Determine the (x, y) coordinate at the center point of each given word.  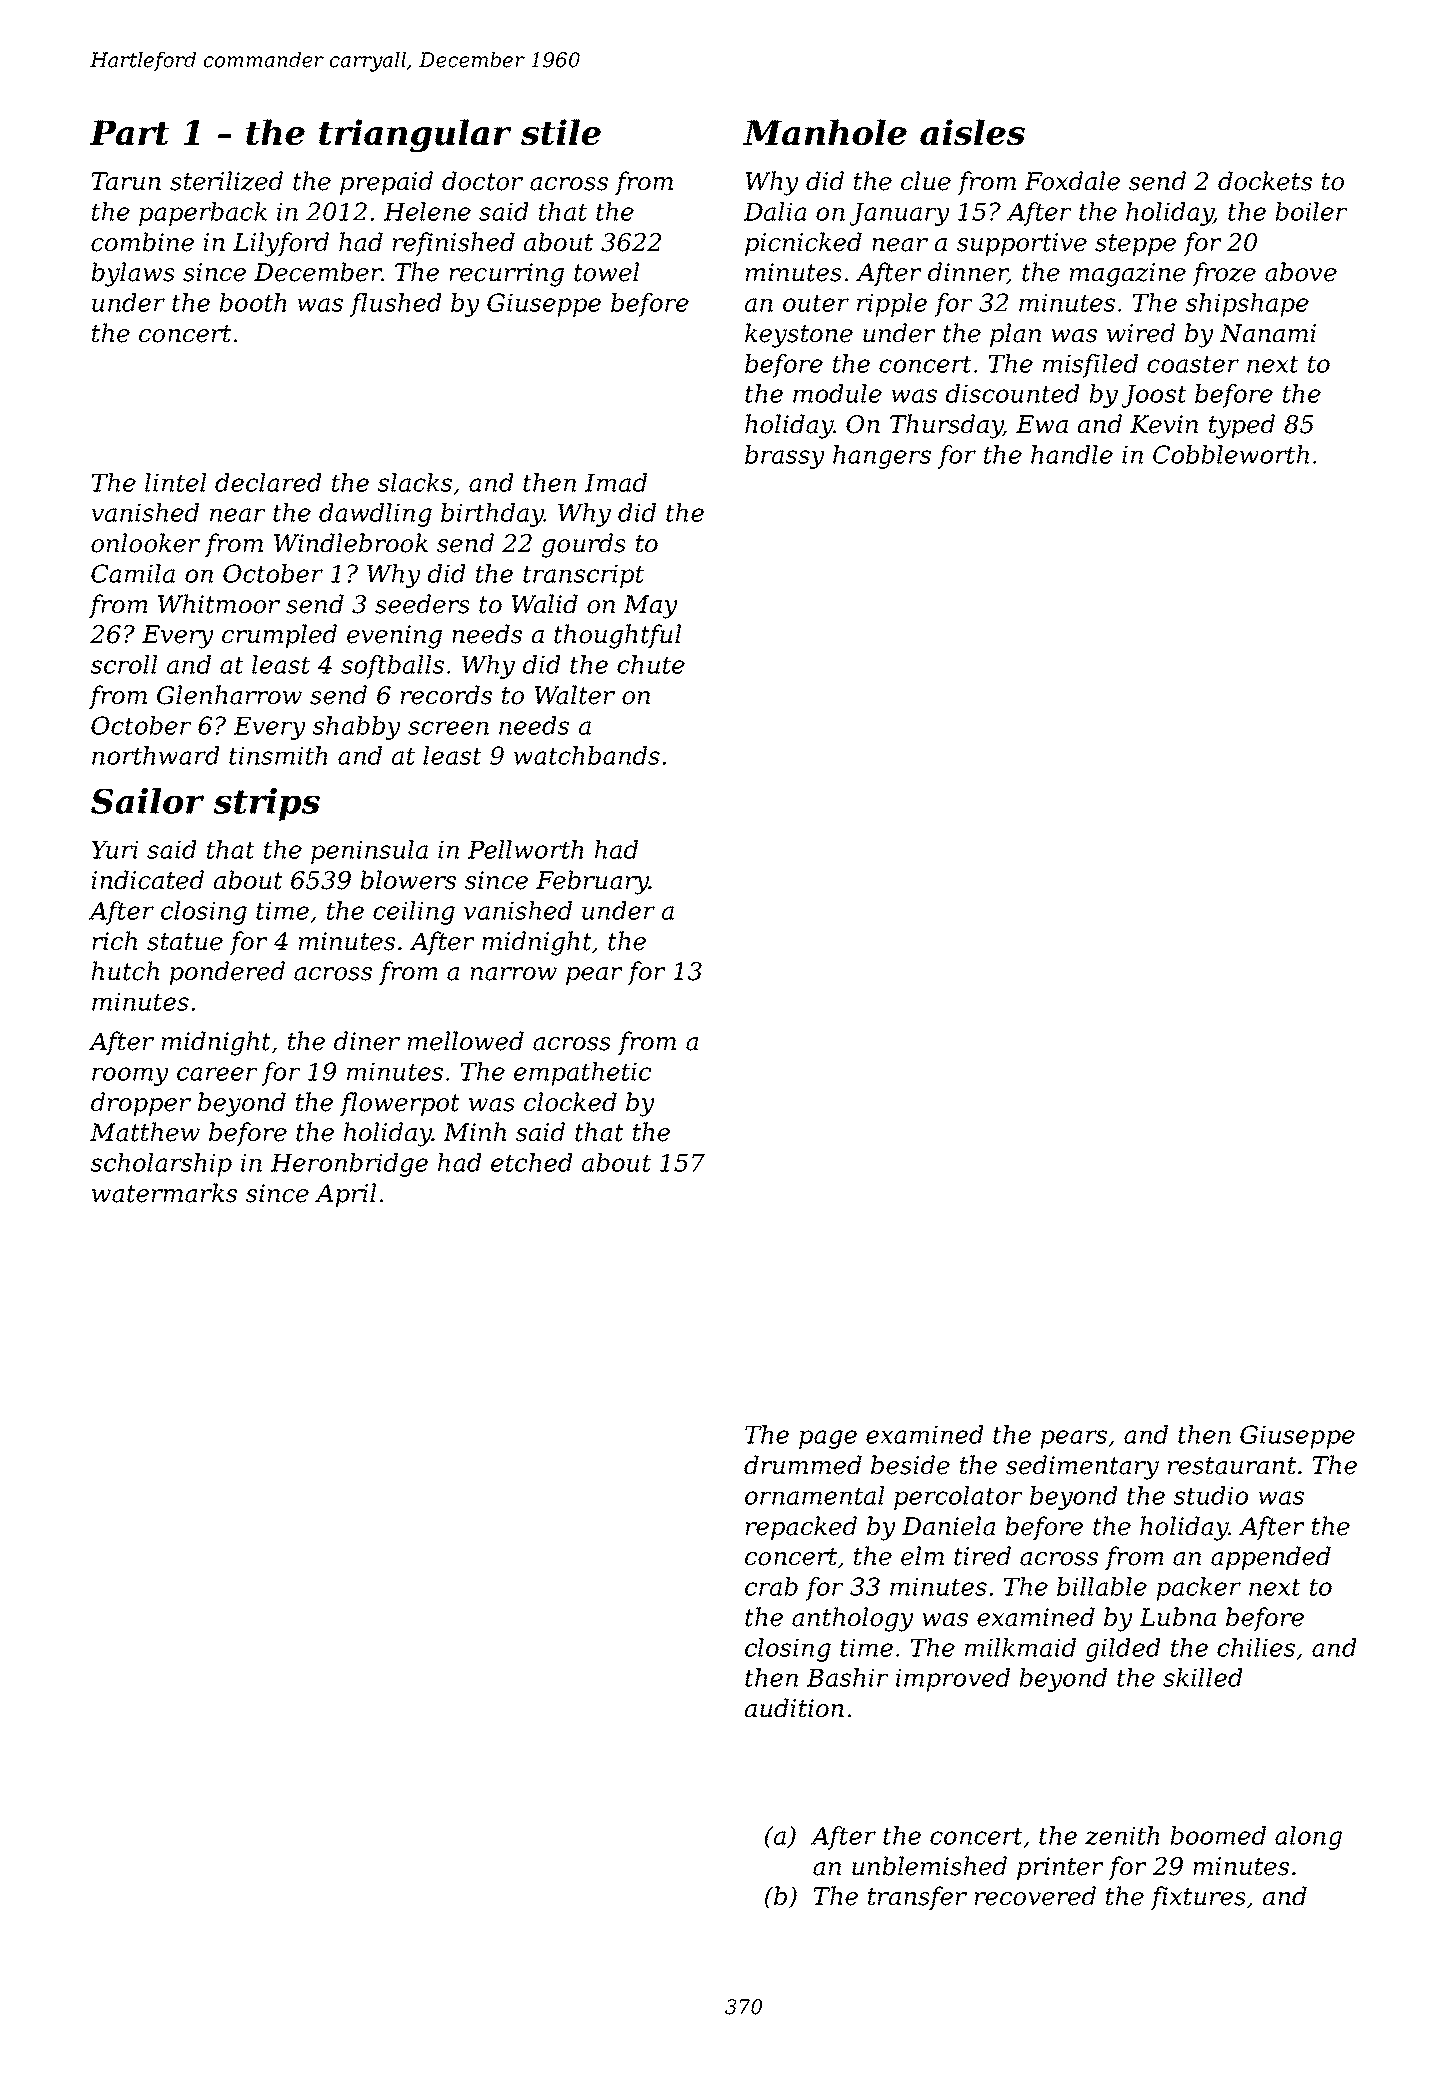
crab (771, 1586)
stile (561, 132)
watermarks (164, 1193)
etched (532, 1162)
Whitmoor (219, 604)
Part (129, 133)
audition (794, 1708)
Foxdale (1072, 181)
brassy (785, 457)
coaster (1193, 364)
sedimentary (1082, 1467)
